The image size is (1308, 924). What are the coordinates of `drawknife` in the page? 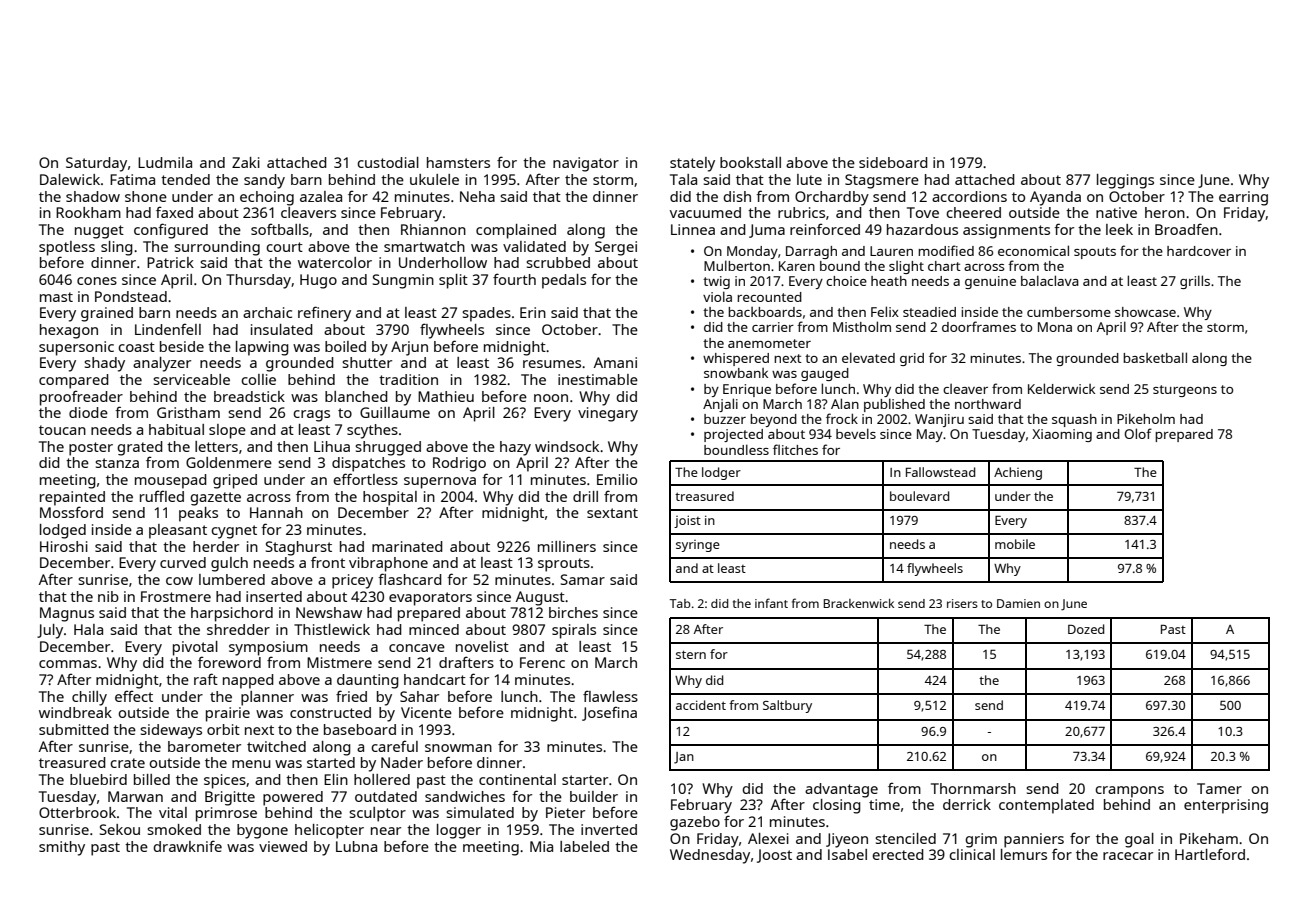 It's located at (187, 846).
